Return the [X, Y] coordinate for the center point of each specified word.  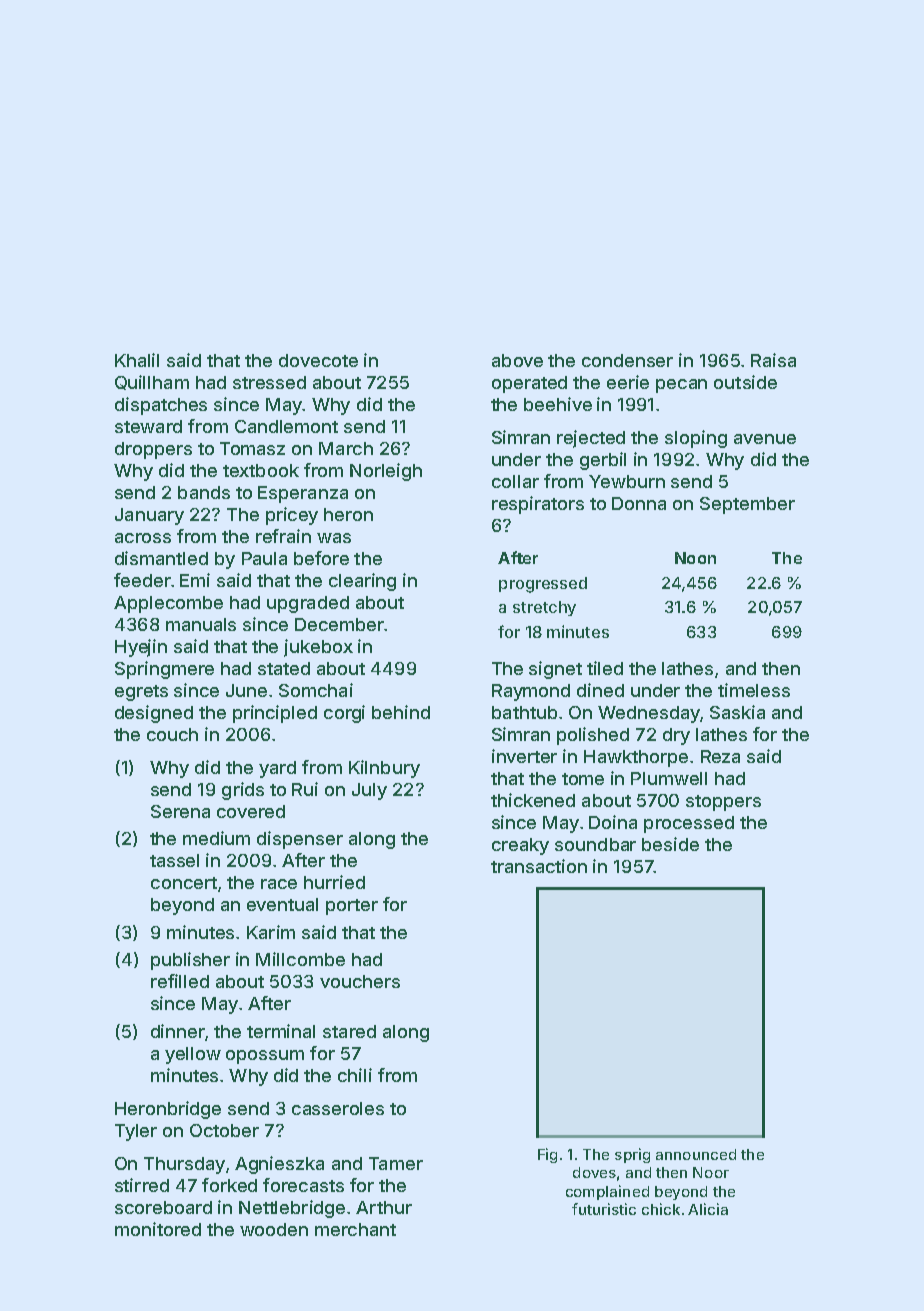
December [339, 624]
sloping [696, 439]
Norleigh [386, 472]
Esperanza [303, 494]
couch [172, 734]
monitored [158, 1229]
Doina [613, 822]
